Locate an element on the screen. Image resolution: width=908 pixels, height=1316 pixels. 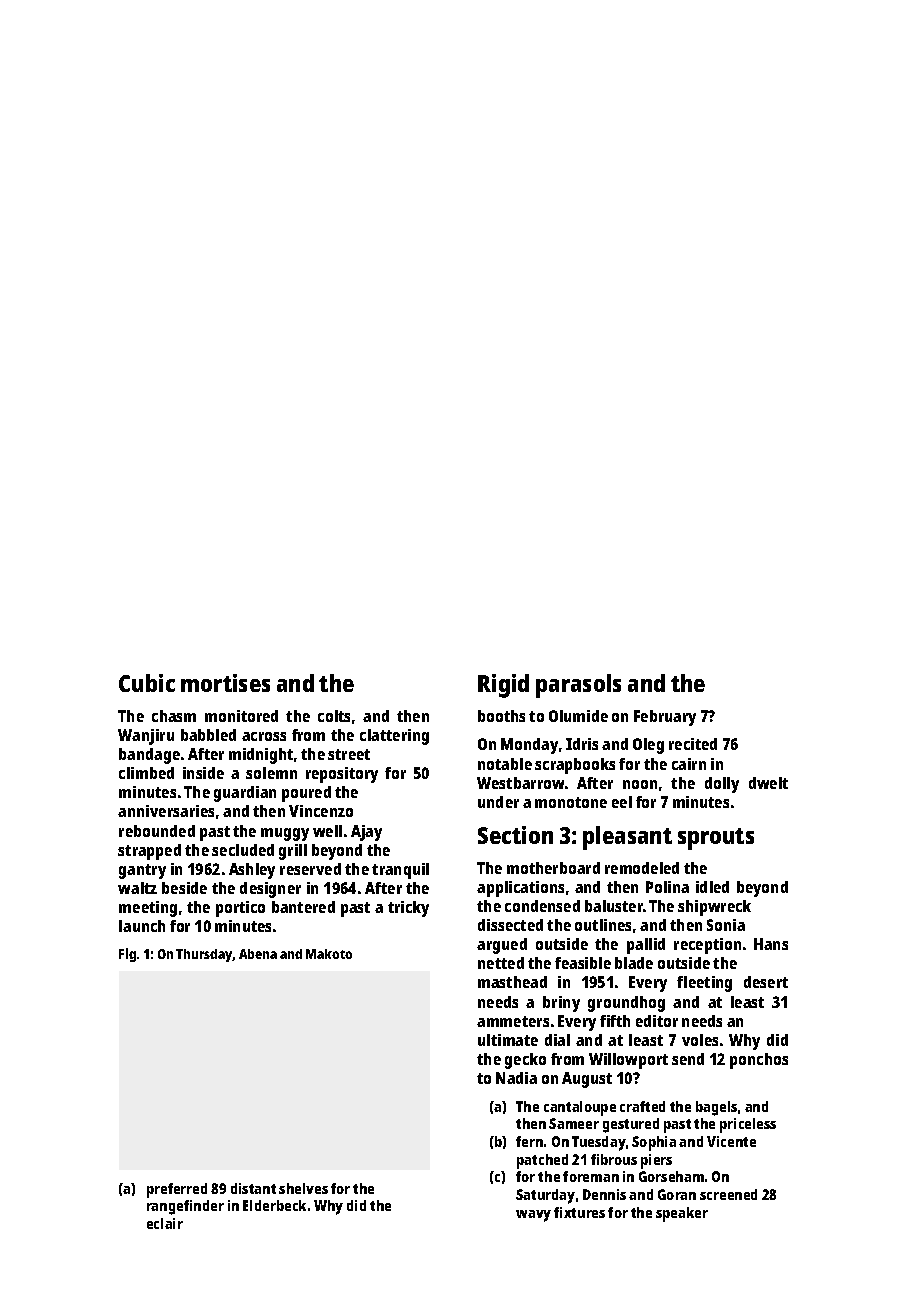
eel is located at coordinates (622, 802).
